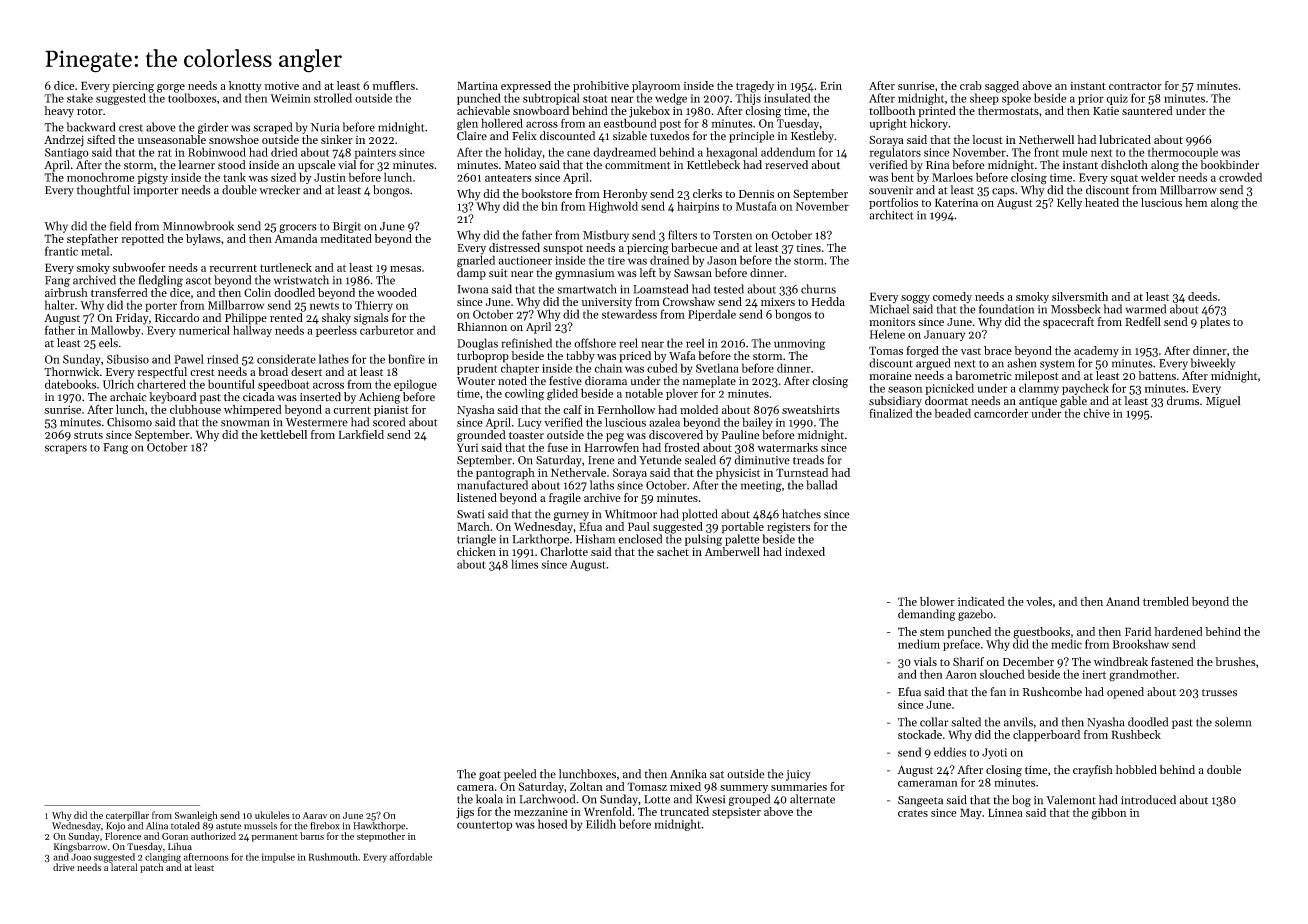  Describe the element at coordinates (315, 815) in the screenshot. I see `Aarav` at that location.
